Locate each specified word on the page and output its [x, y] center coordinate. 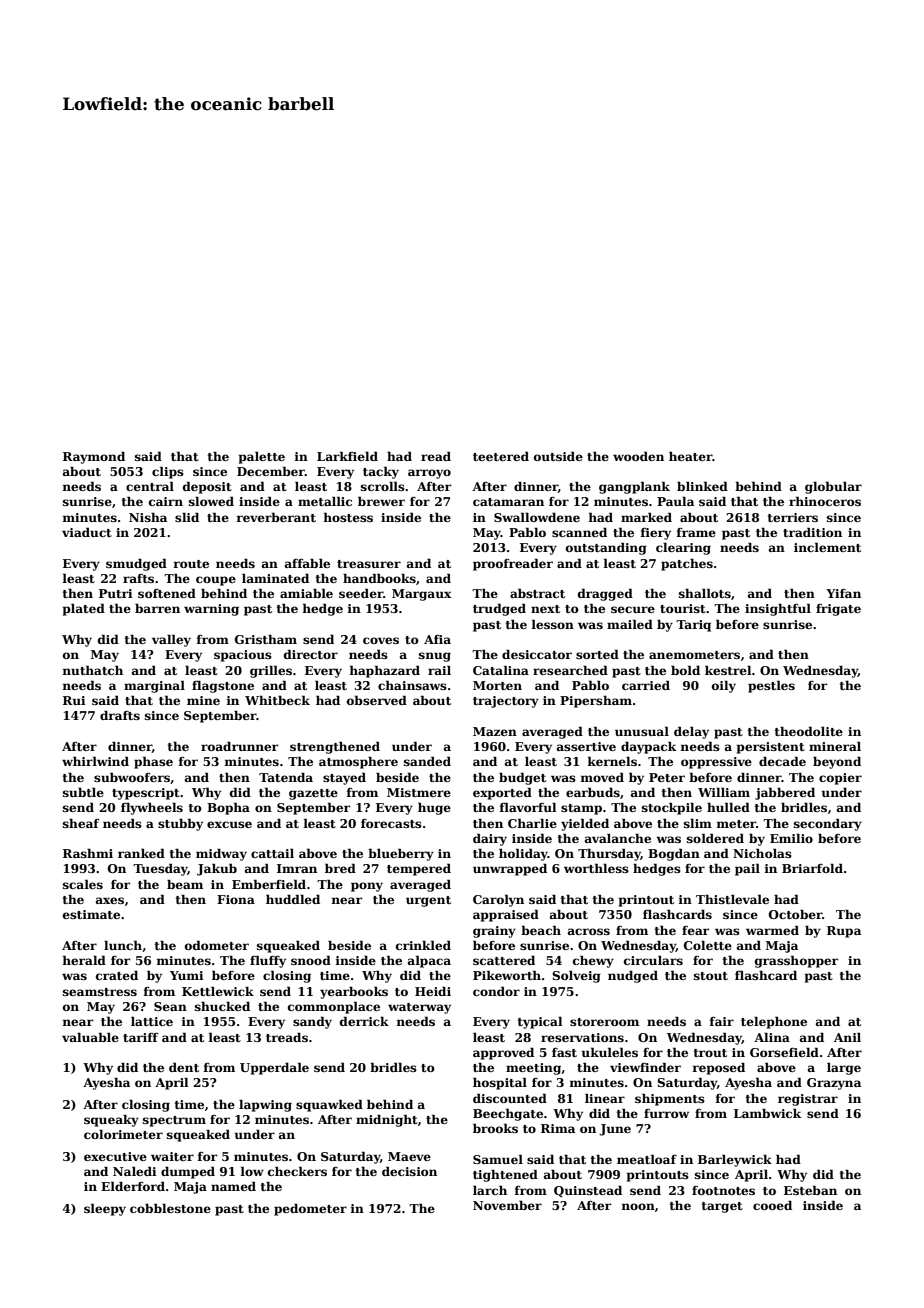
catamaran [508, 502]
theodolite [809, 731]
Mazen [495, 731]
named [233, 1186]
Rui [74, 700]
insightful [778, 609]
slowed [211, 501]
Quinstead [588, 1191]
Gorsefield [784, 1052]
